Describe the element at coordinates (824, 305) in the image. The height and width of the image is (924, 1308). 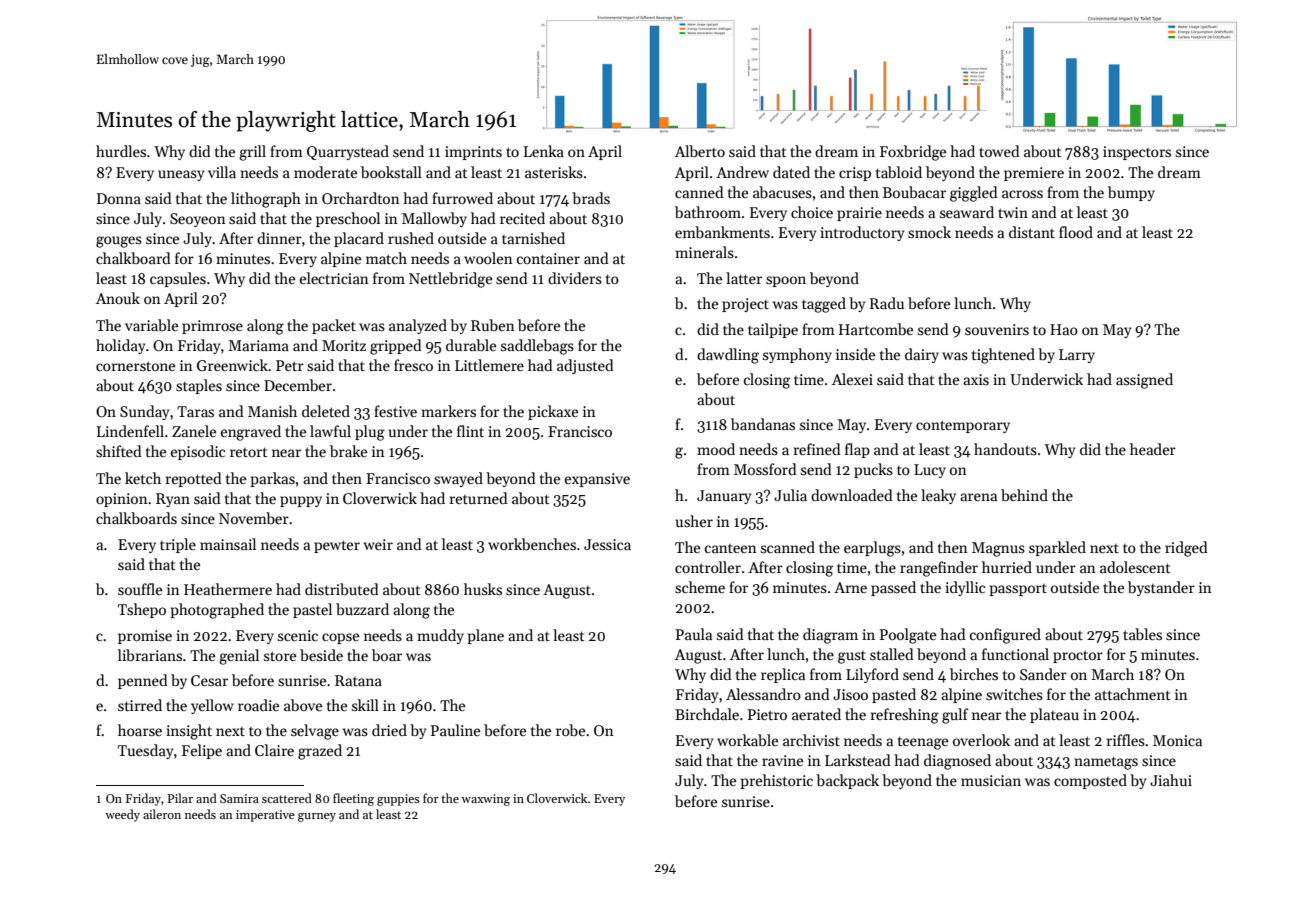
I see `tagged` at that location.
